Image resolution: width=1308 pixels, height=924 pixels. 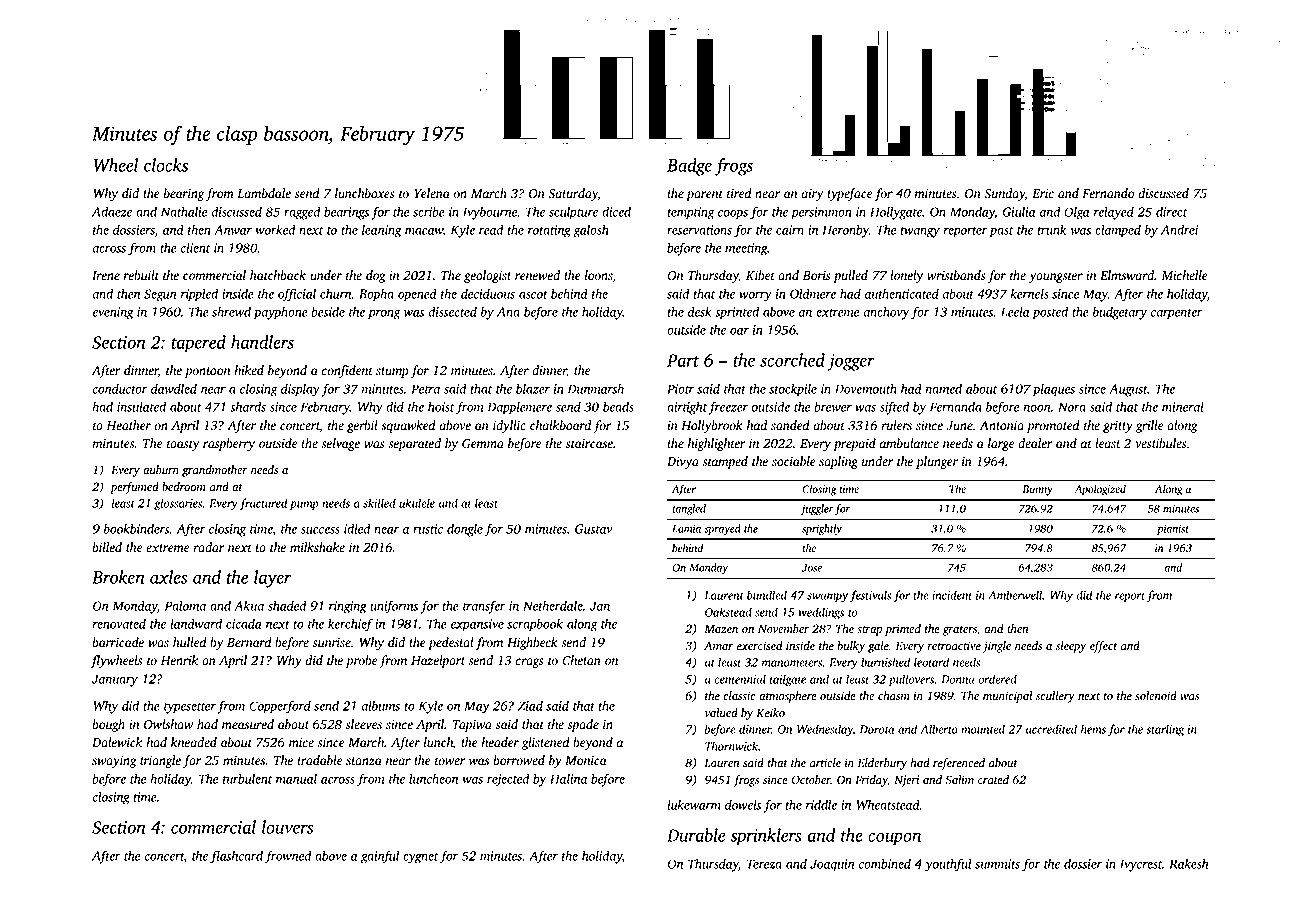 What do you see at coordinates (737, 313) in the screenshot?
I see `sprinted` at bounding box center [737, 313].
